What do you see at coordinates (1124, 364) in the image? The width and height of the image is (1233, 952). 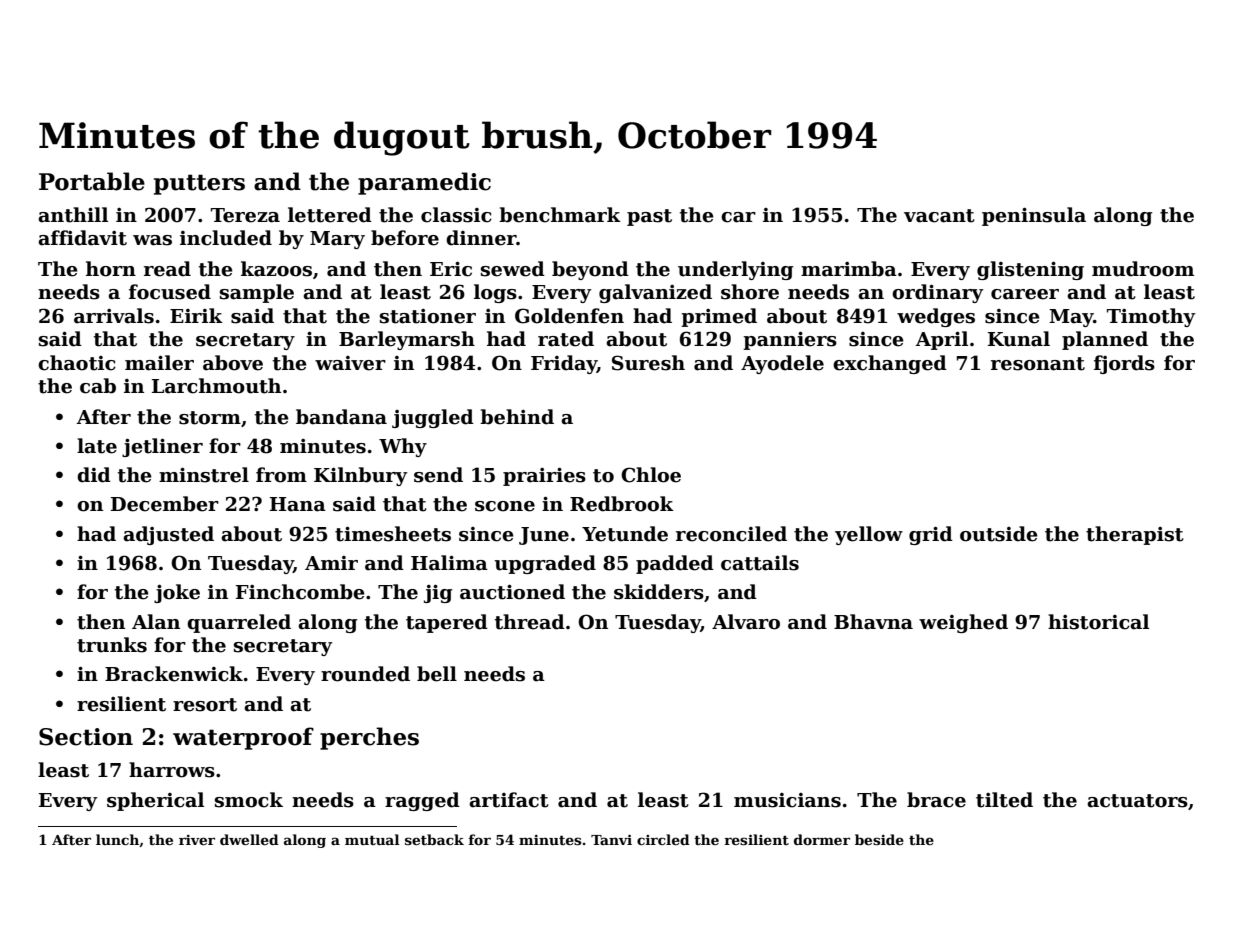 I see `fjords` at bounding box center [1124, 364].
